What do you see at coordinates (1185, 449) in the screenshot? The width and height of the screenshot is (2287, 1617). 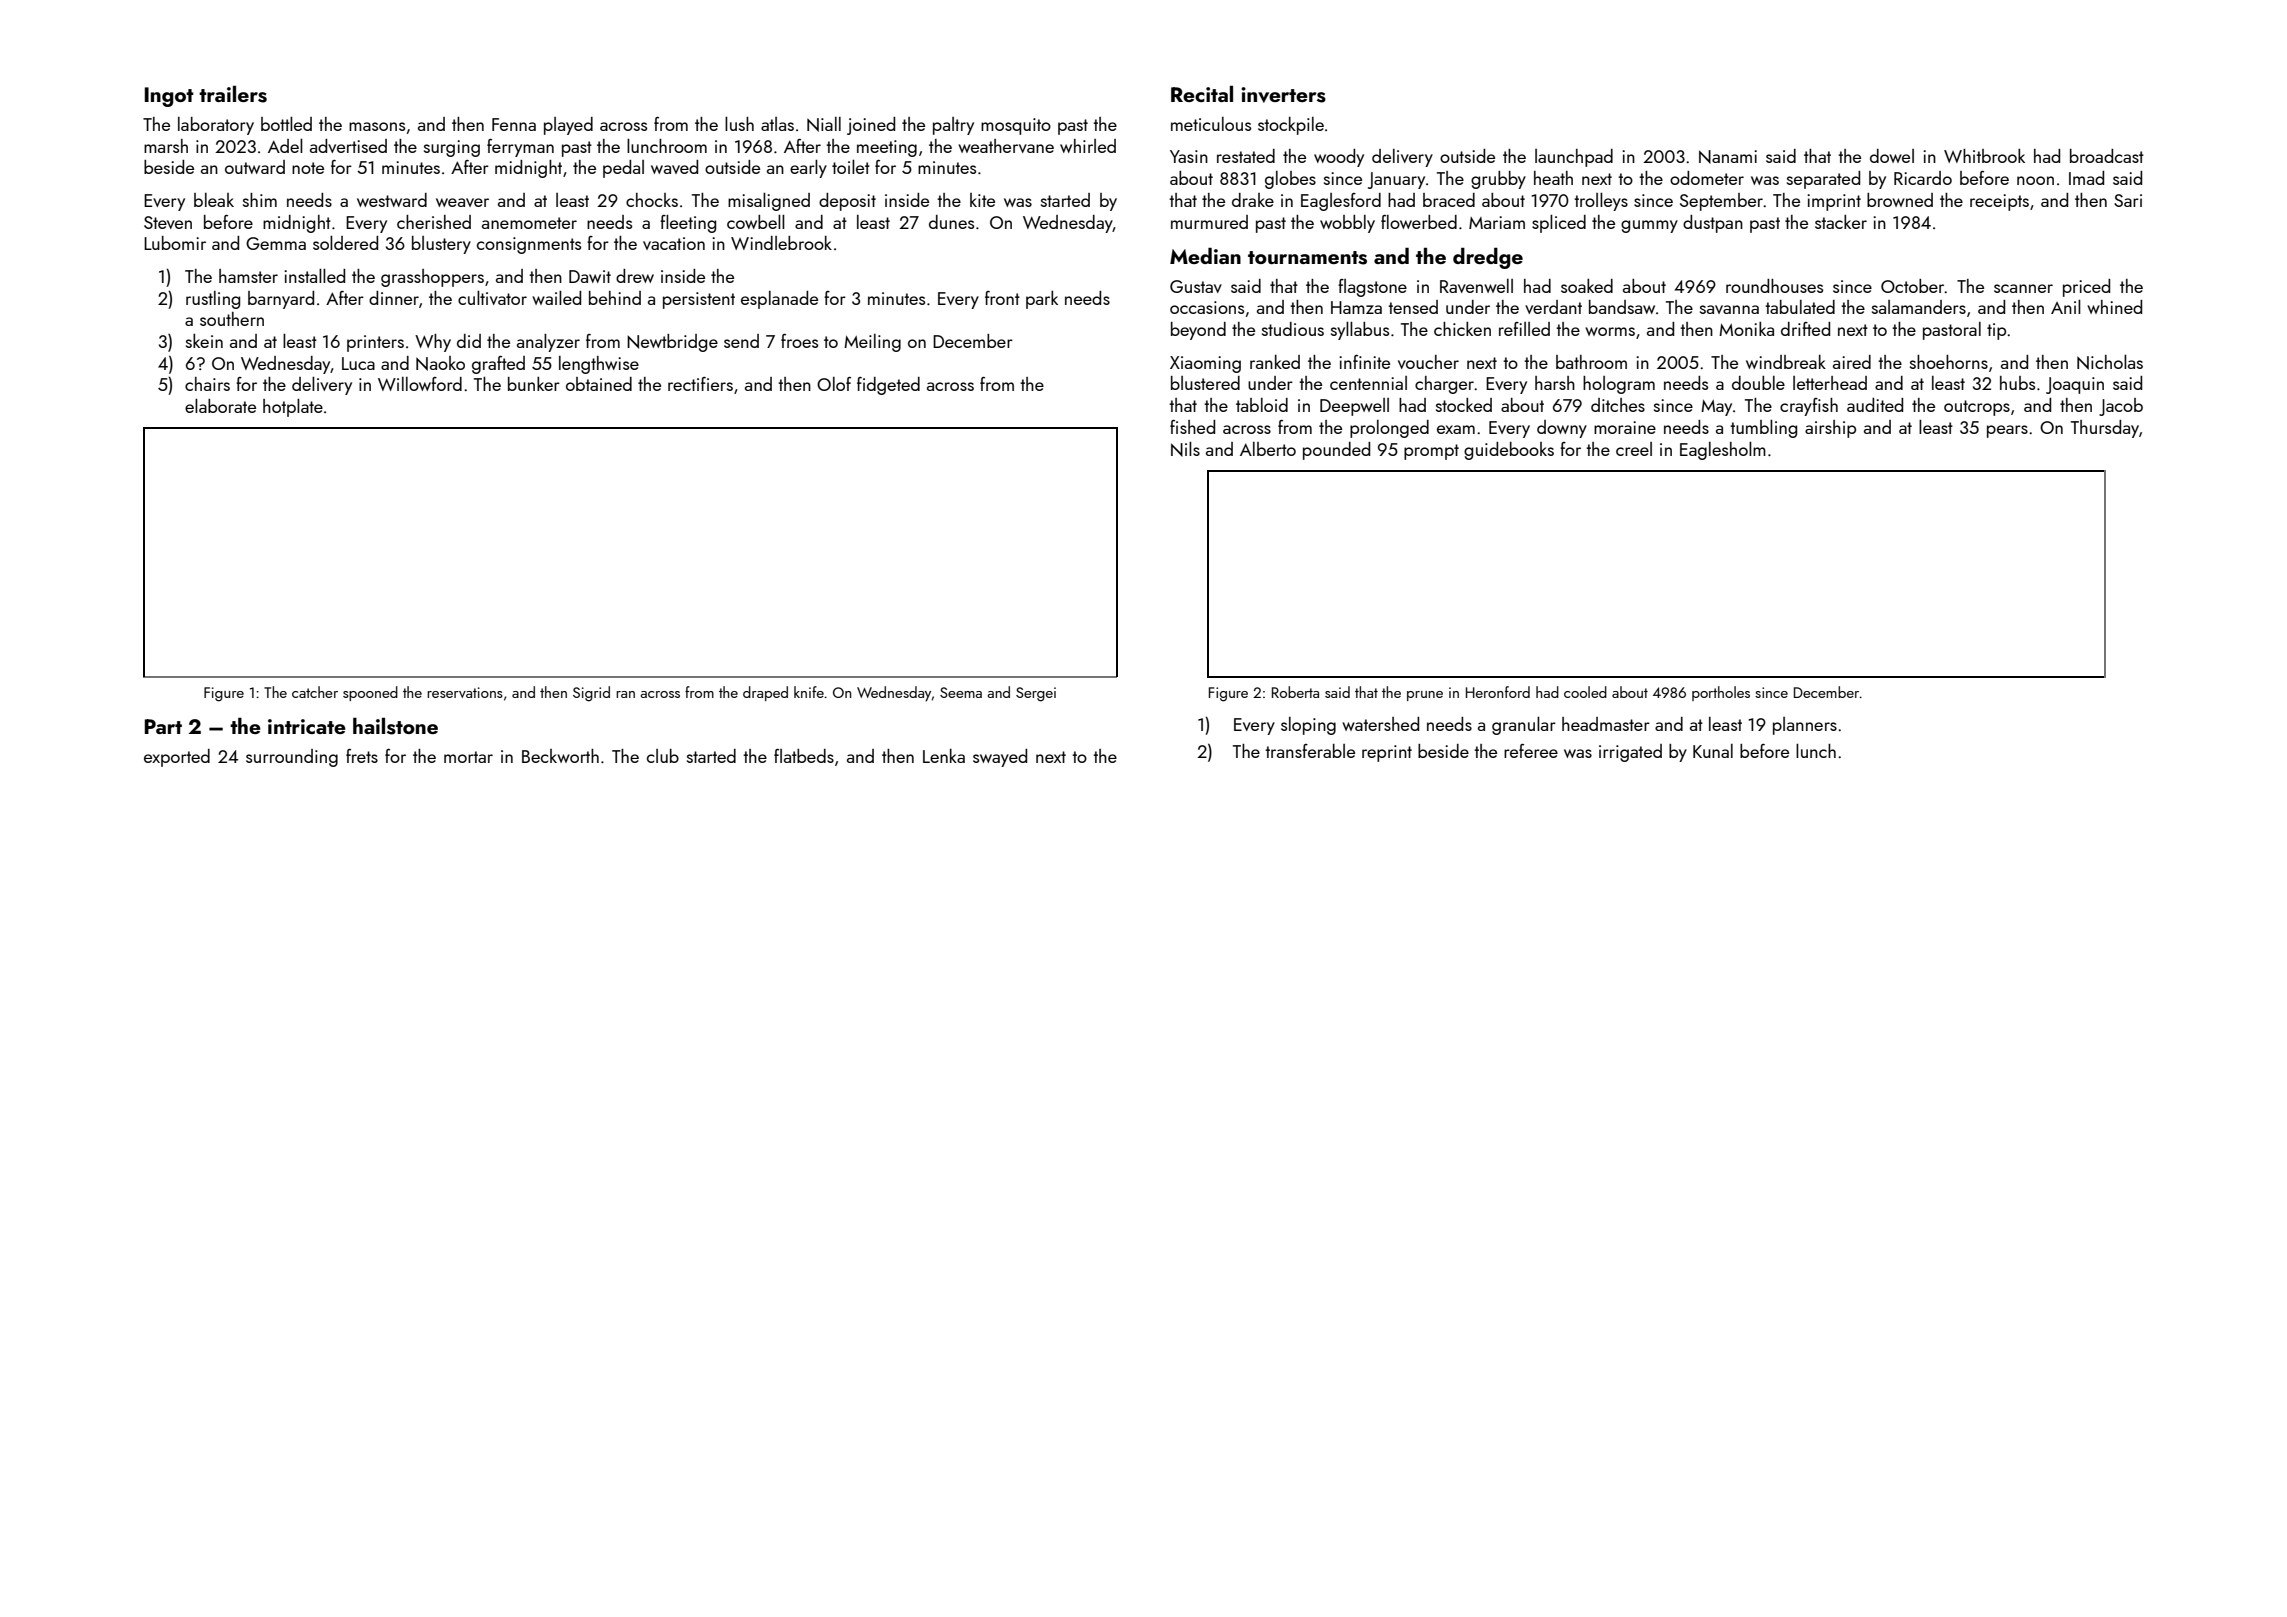 I see `Nils` at bounding box center [1185, 449].
